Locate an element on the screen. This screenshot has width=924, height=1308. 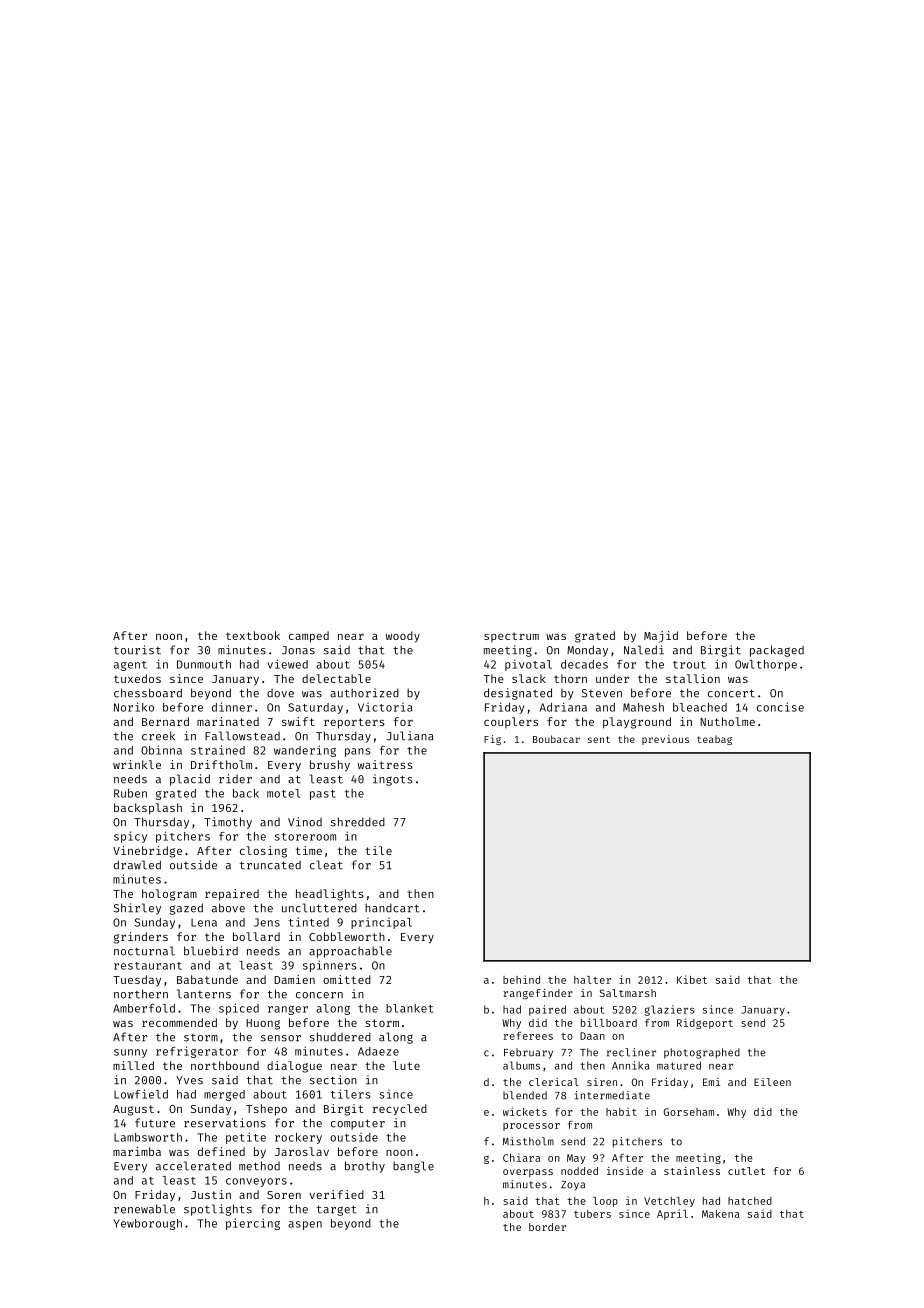
Amberfold is located at coordinates (144, 1008).
